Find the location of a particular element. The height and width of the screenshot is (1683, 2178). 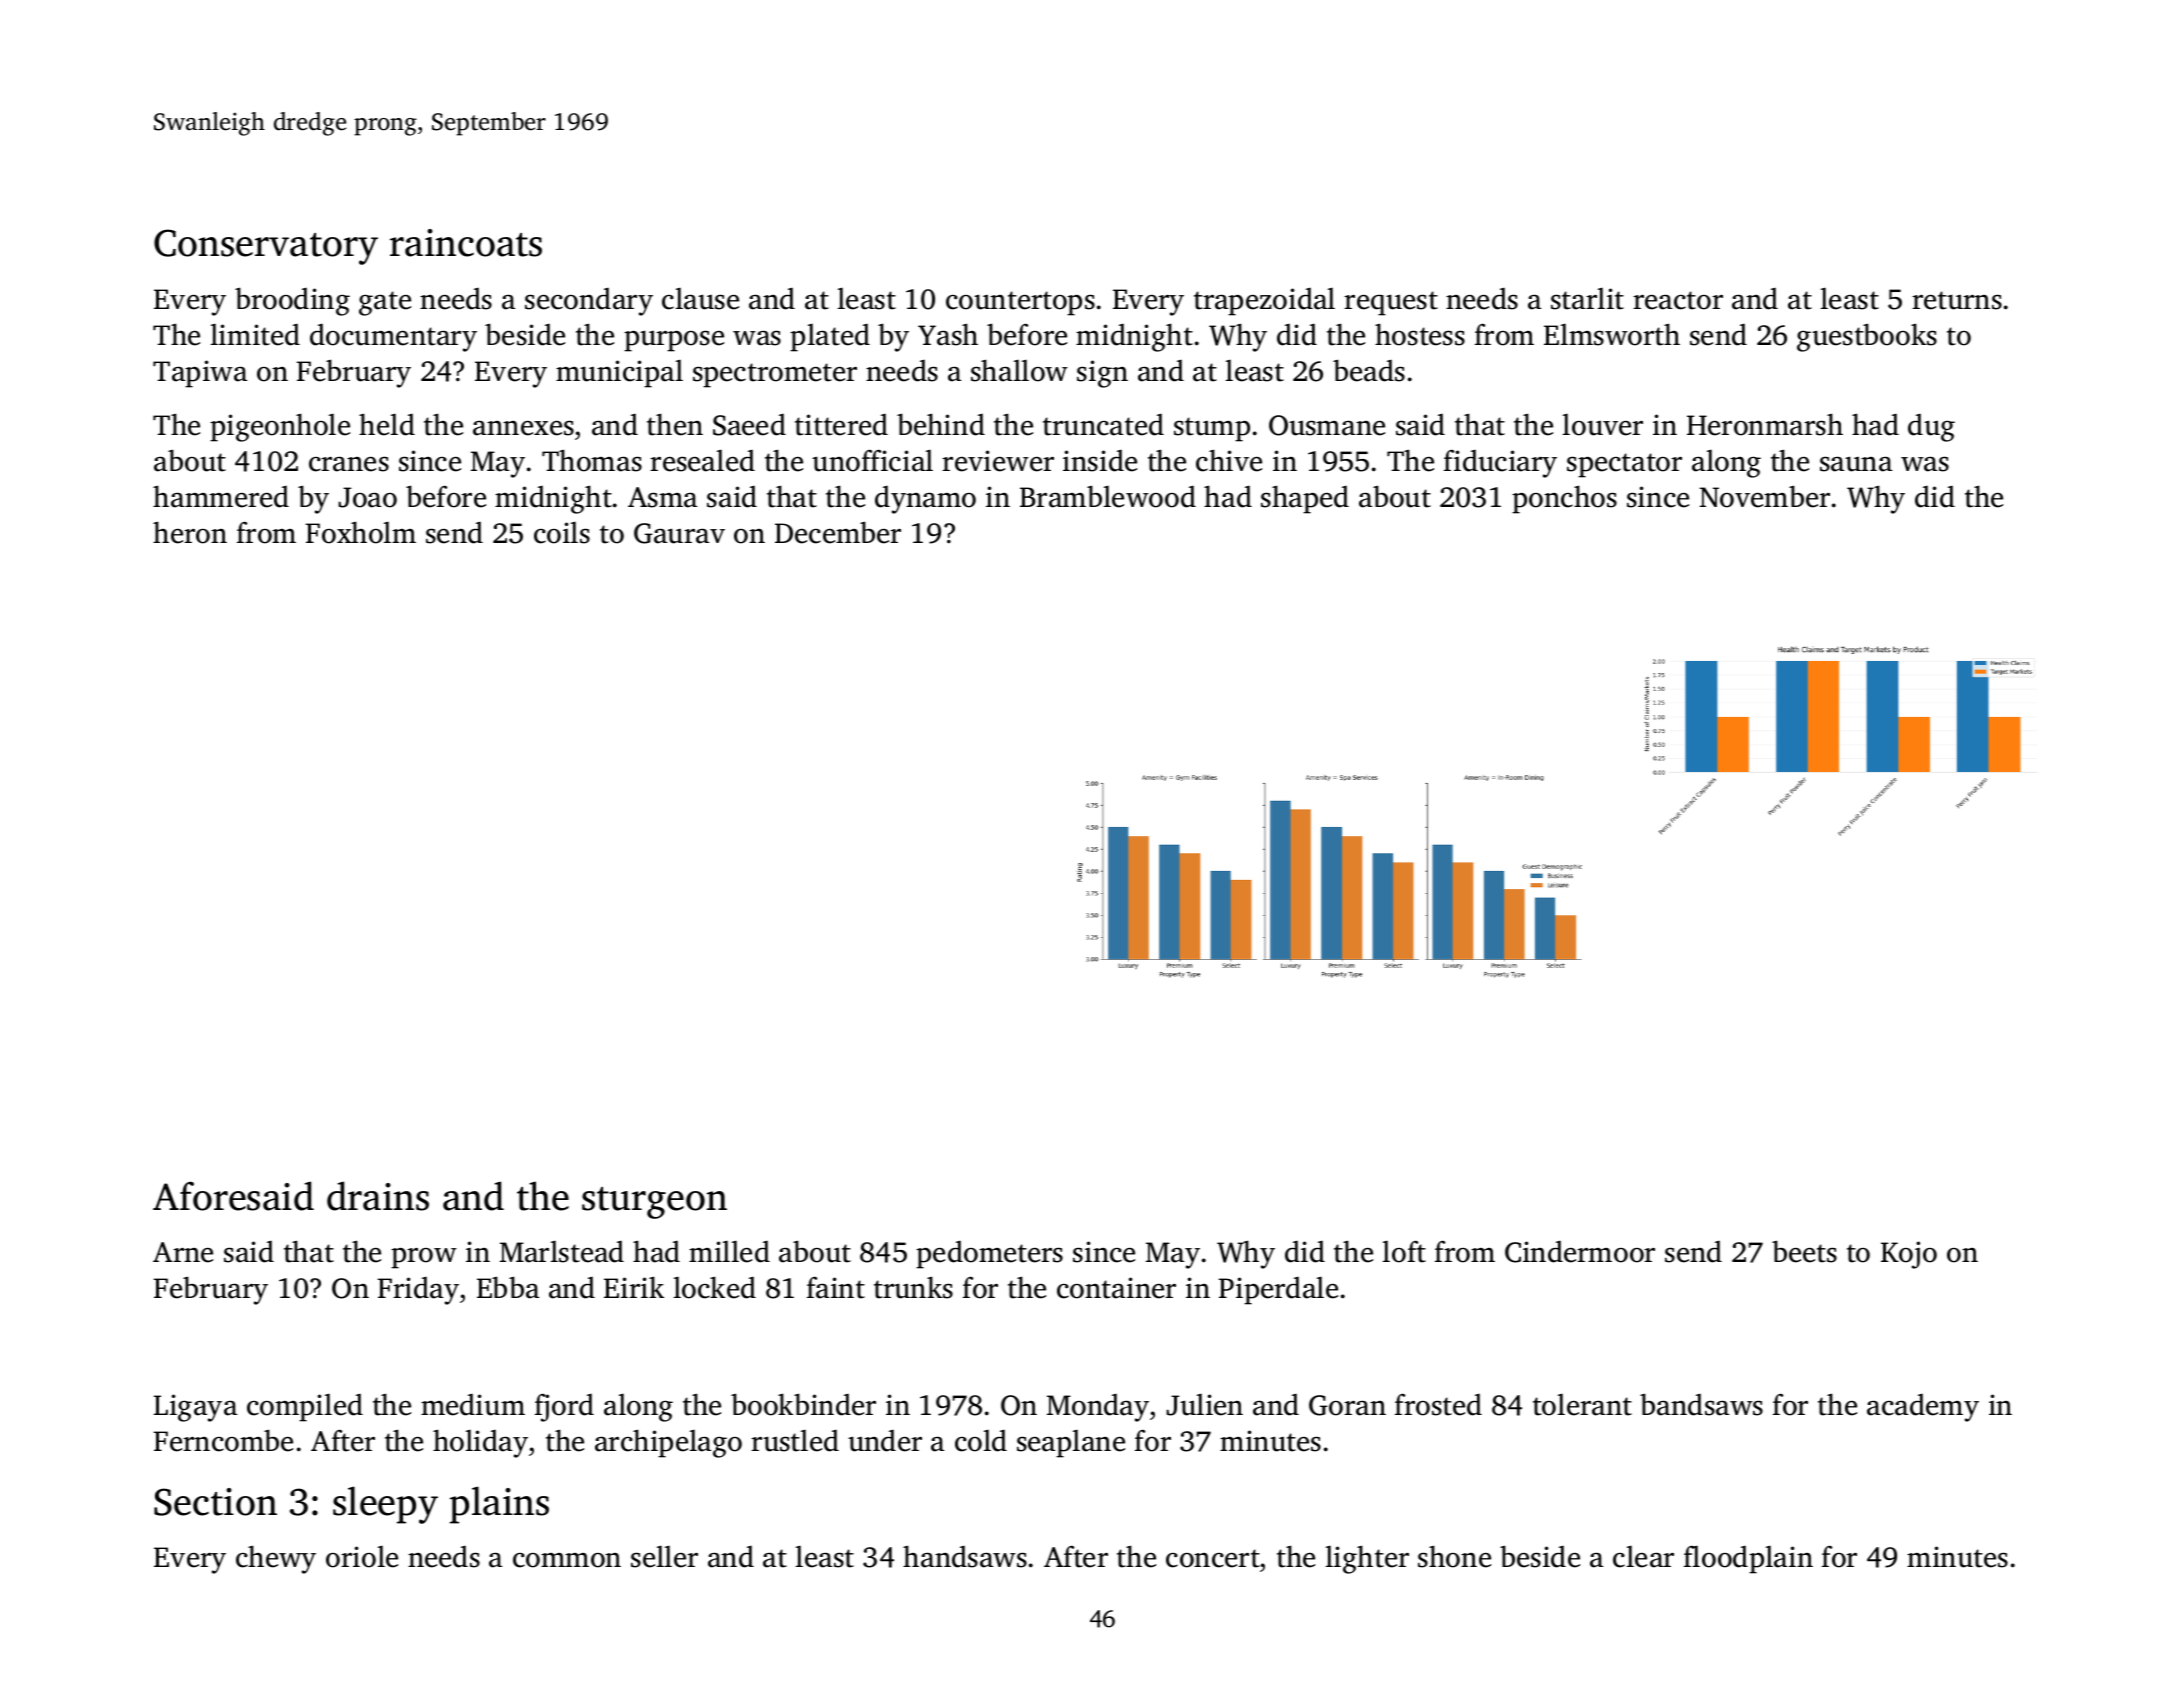

shallow is located at coordinates (1019, 370).
